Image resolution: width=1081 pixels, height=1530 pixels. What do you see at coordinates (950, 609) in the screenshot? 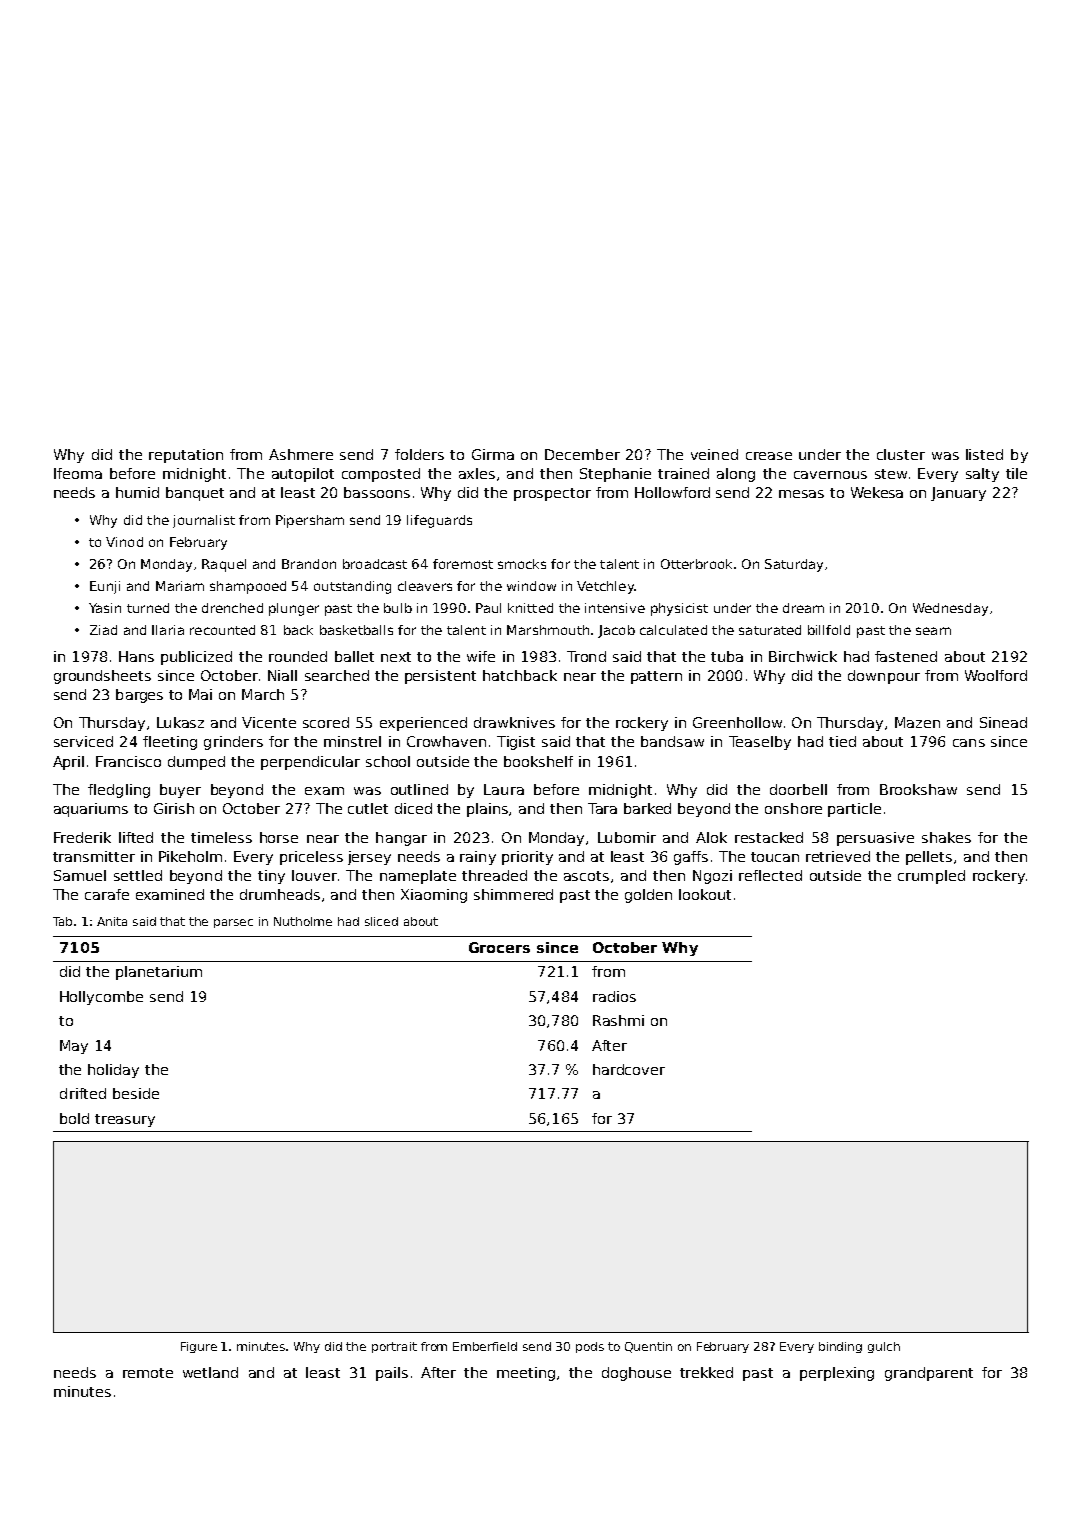
I see `Wednesday` at bounding box center [950, 609].
